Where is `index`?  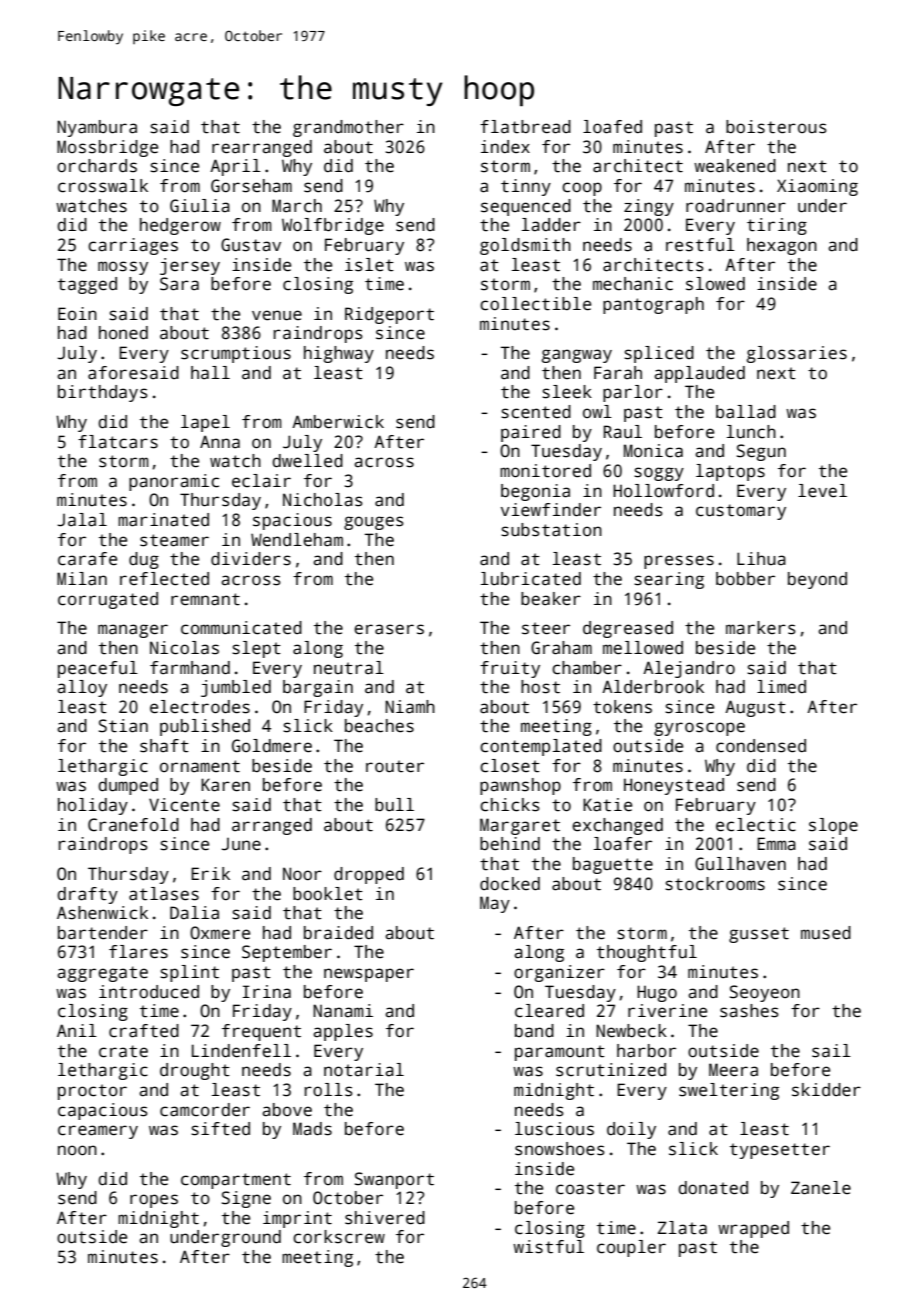
index is located at coordinates (505, 147).
